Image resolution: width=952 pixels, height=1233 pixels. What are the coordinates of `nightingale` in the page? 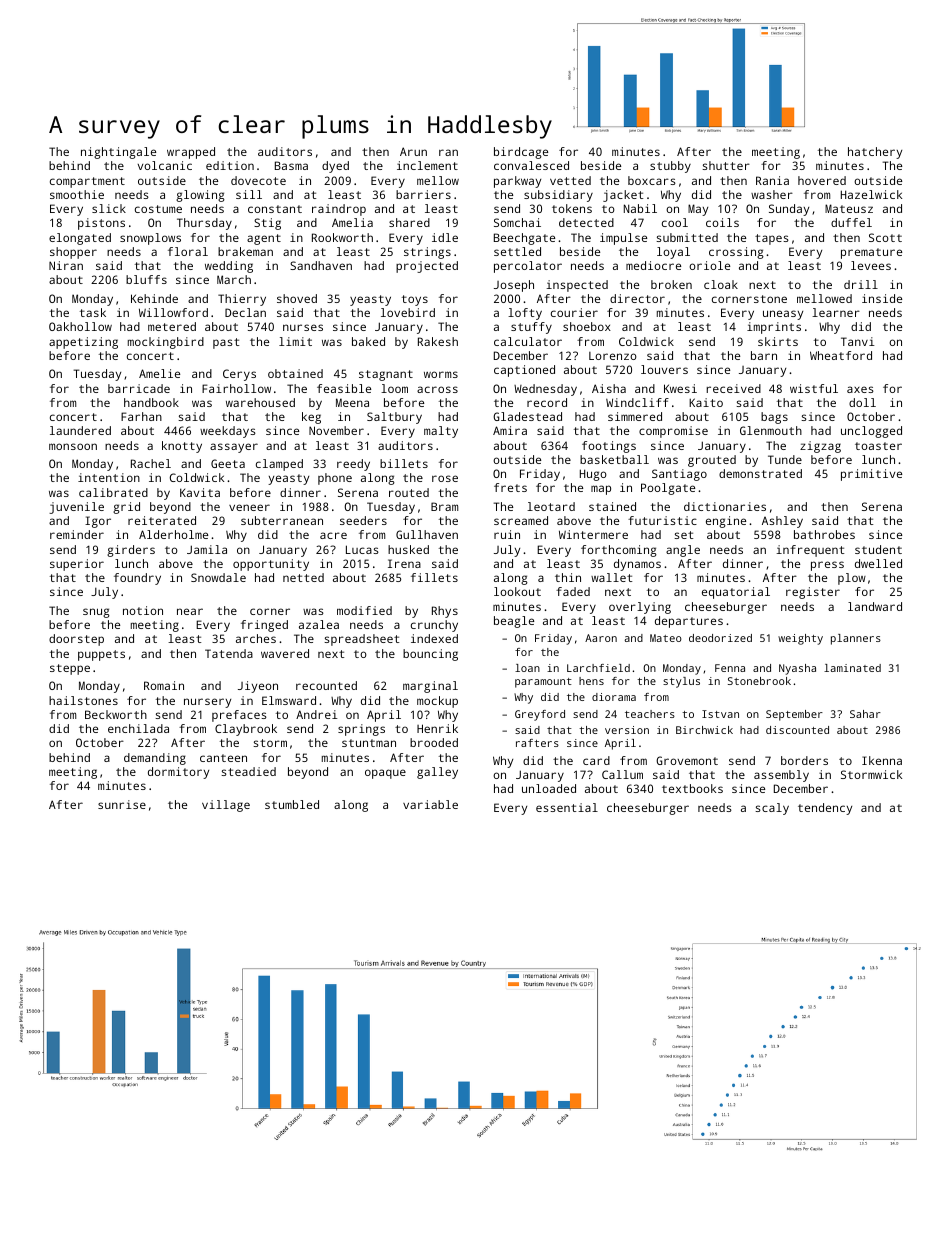 It's located at (118, 153).
